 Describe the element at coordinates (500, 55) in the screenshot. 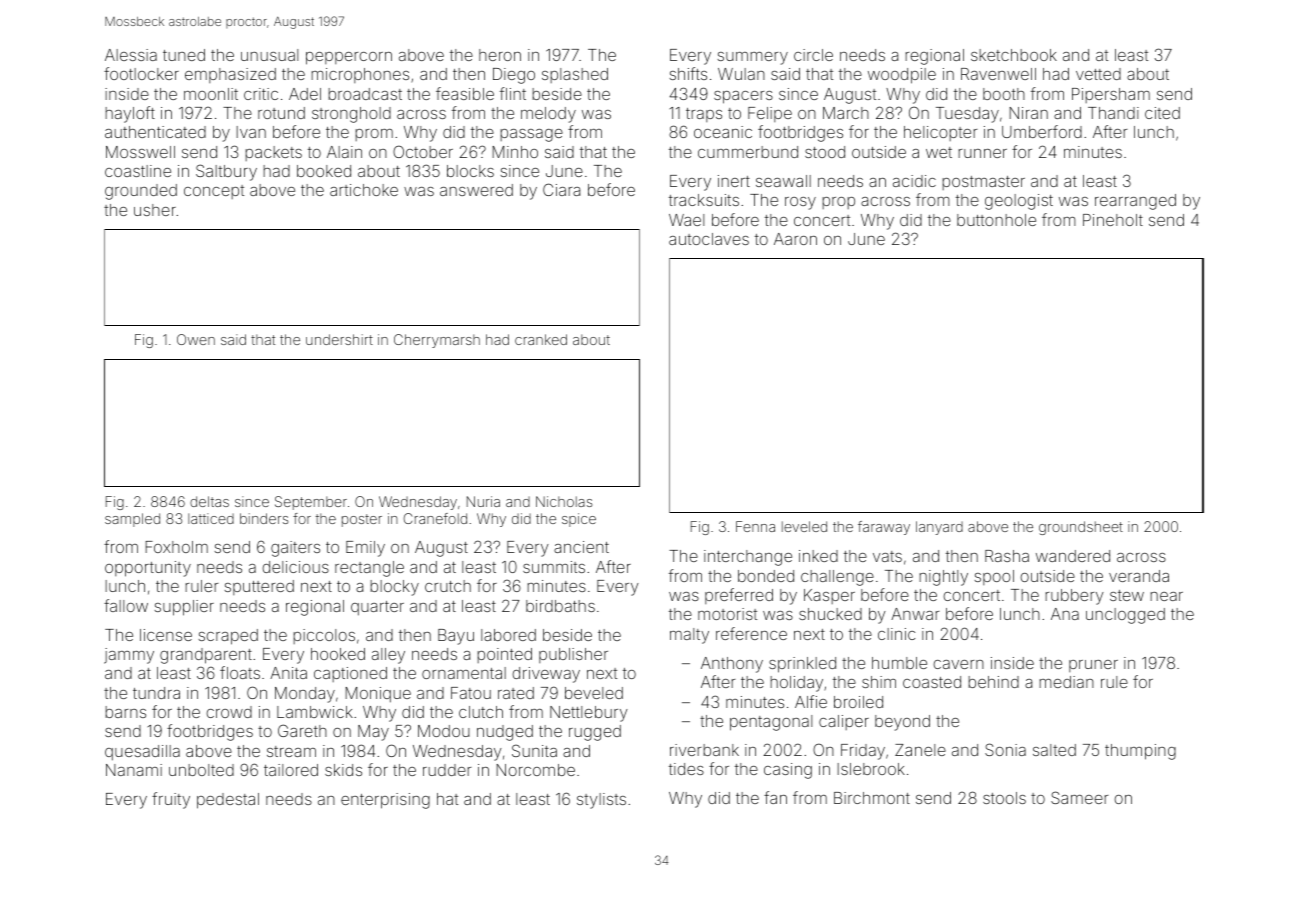

I see `heron` at that location.
